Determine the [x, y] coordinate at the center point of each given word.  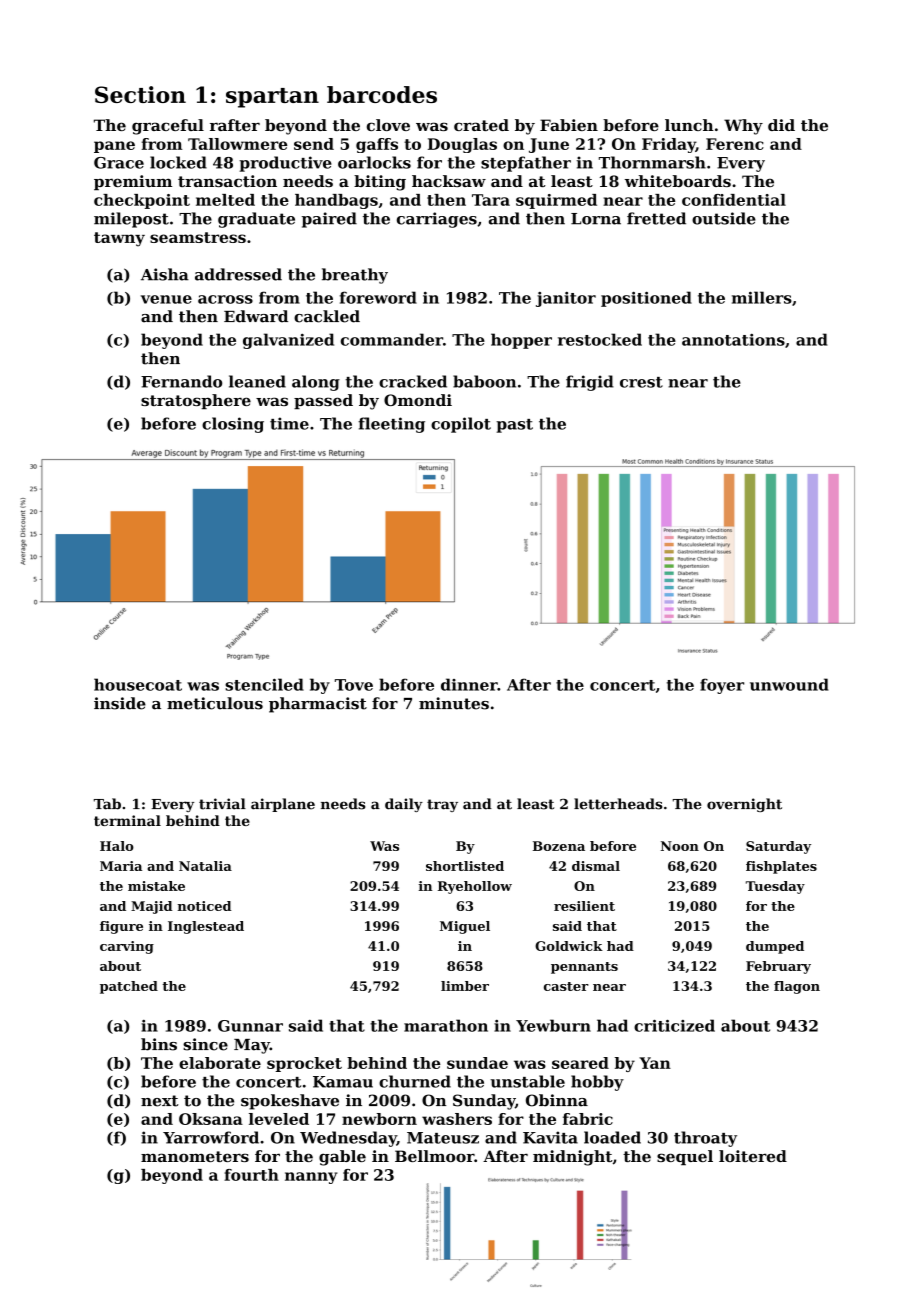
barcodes [382, 94]
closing [233, 425]
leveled [279, 1119]
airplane [283, 805]
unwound [789, 684]
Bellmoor [434, 1156]
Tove [354, 685]
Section [140, 94]
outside [724, 218]
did [781, 125]
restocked [600, 339]
